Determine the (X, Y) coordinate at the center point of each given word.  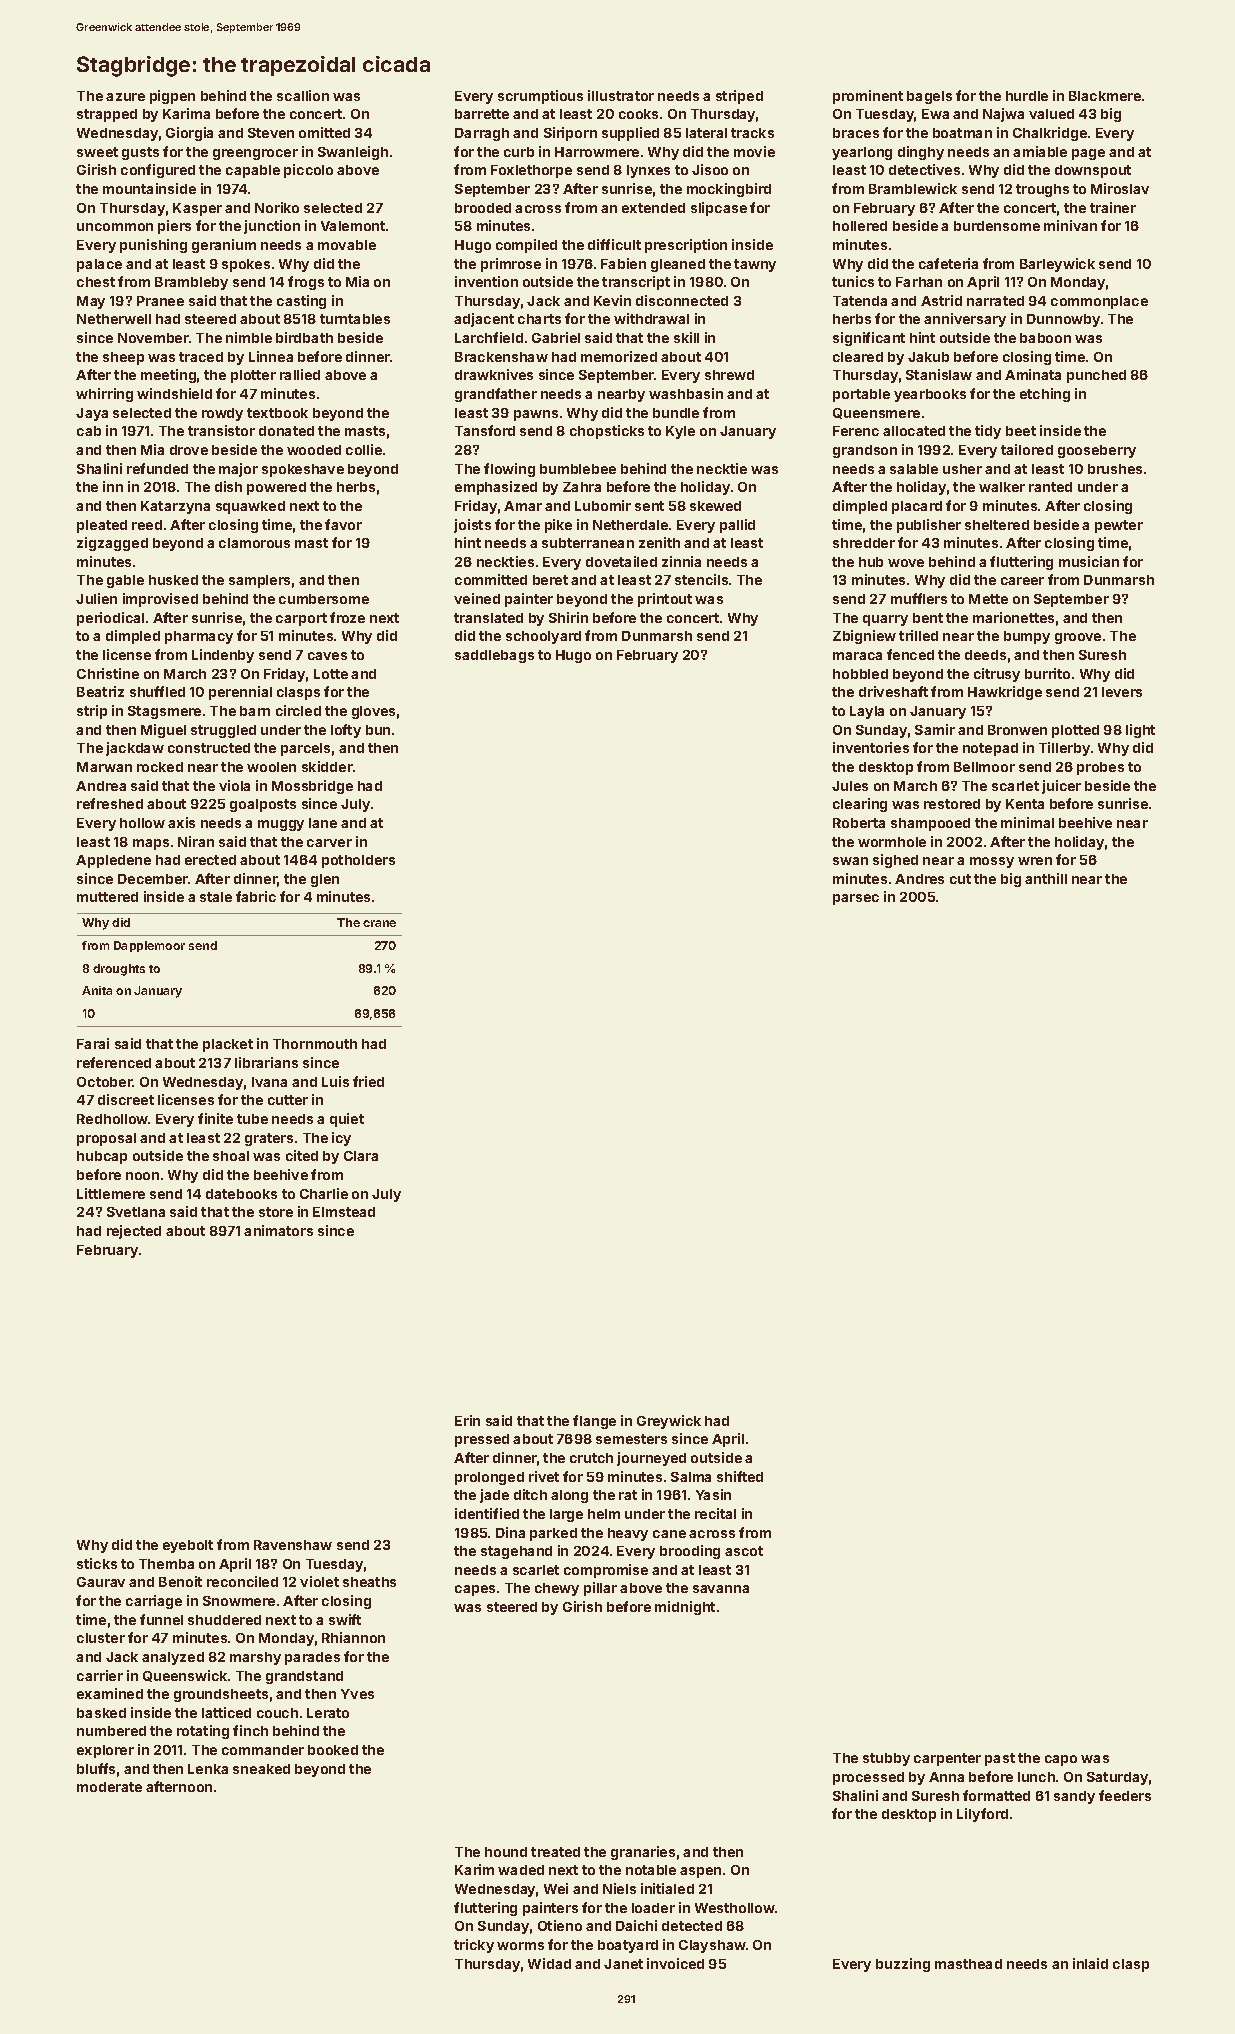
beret (550, 580)
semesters (631, 1439)
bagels (929, 97)
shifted (740, 1476)
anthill (1046, 878)
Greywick (669, 1422)
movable (347, 245)
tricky (474, 1946)
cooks (638, 114)
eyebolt (188, 1546)
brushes (1115, 469)
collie (364, 449)
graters (269, 1139)
